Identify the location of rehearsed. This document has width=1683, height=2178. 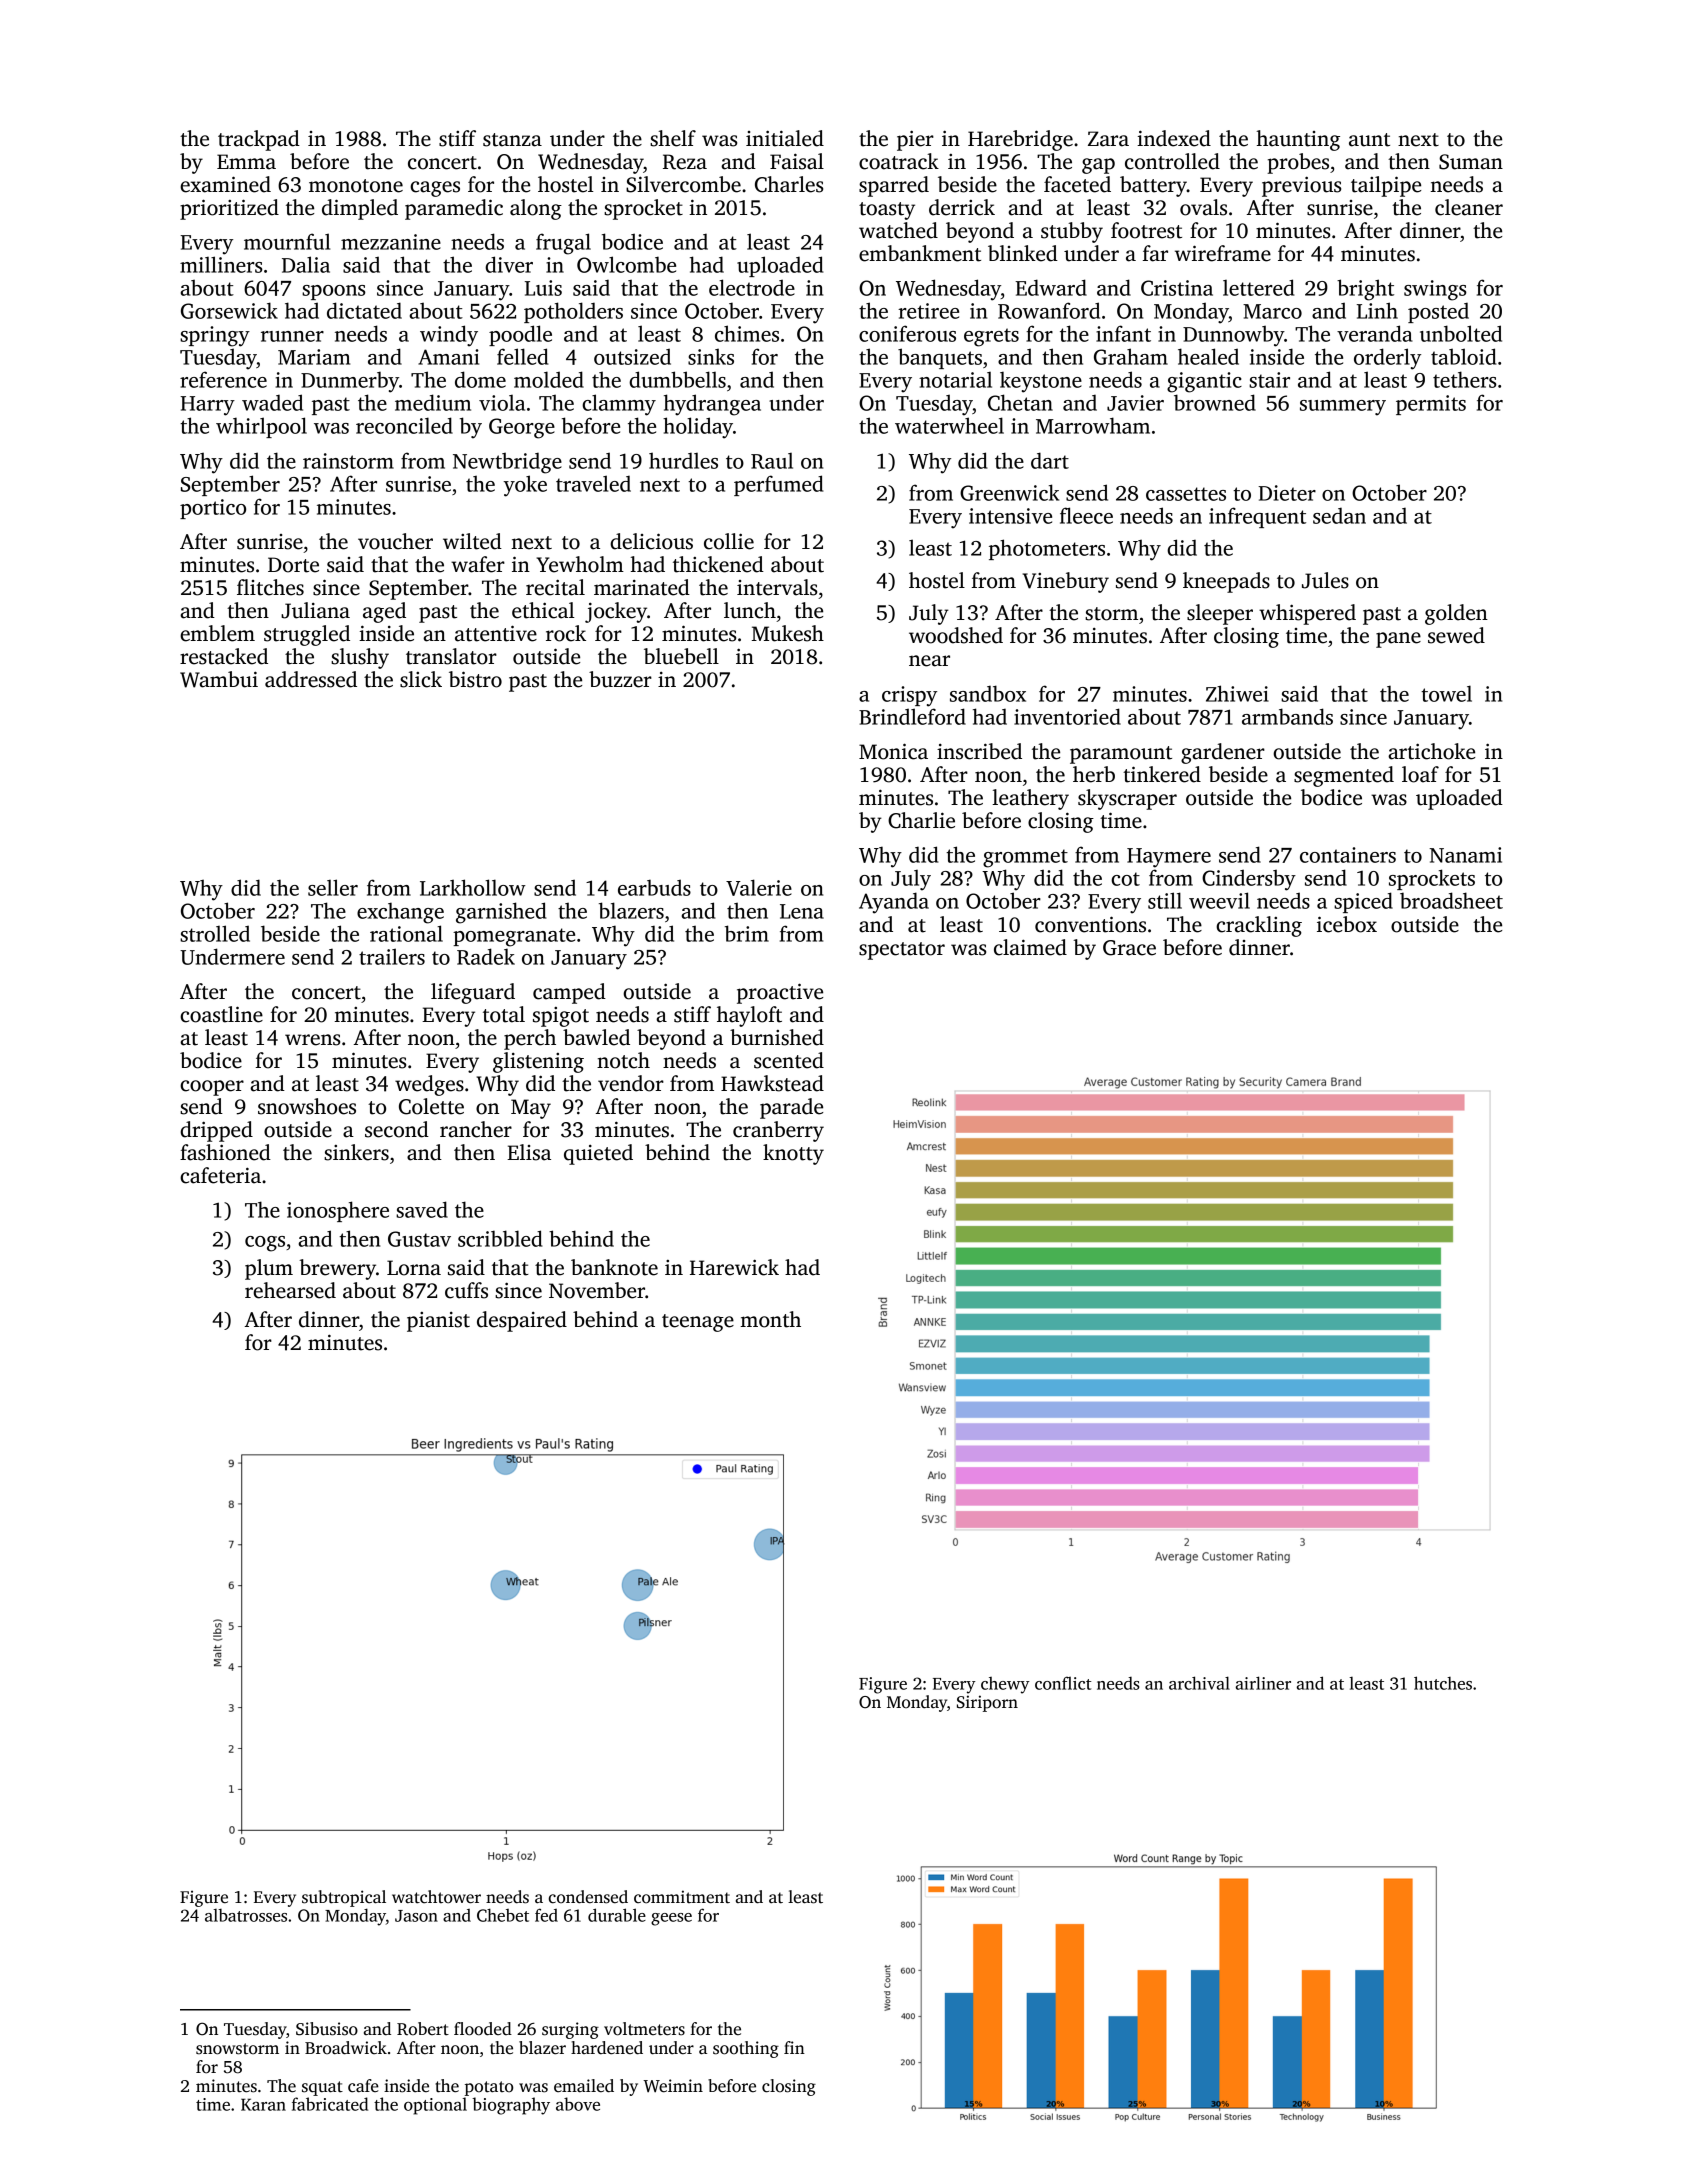
(290, 1290).
